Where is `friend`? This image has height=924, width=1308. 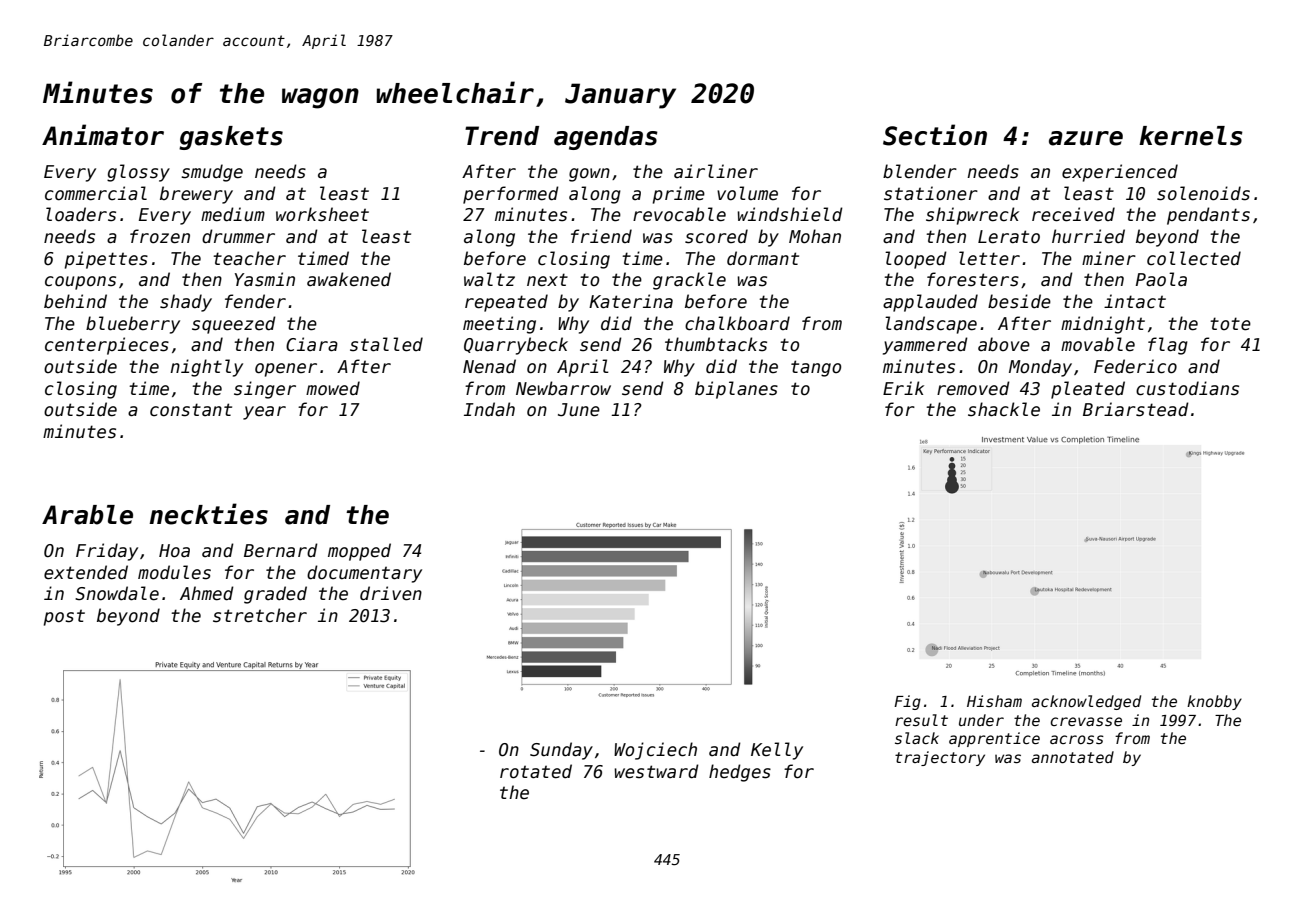 friend is located at coordinates (601, 236).
